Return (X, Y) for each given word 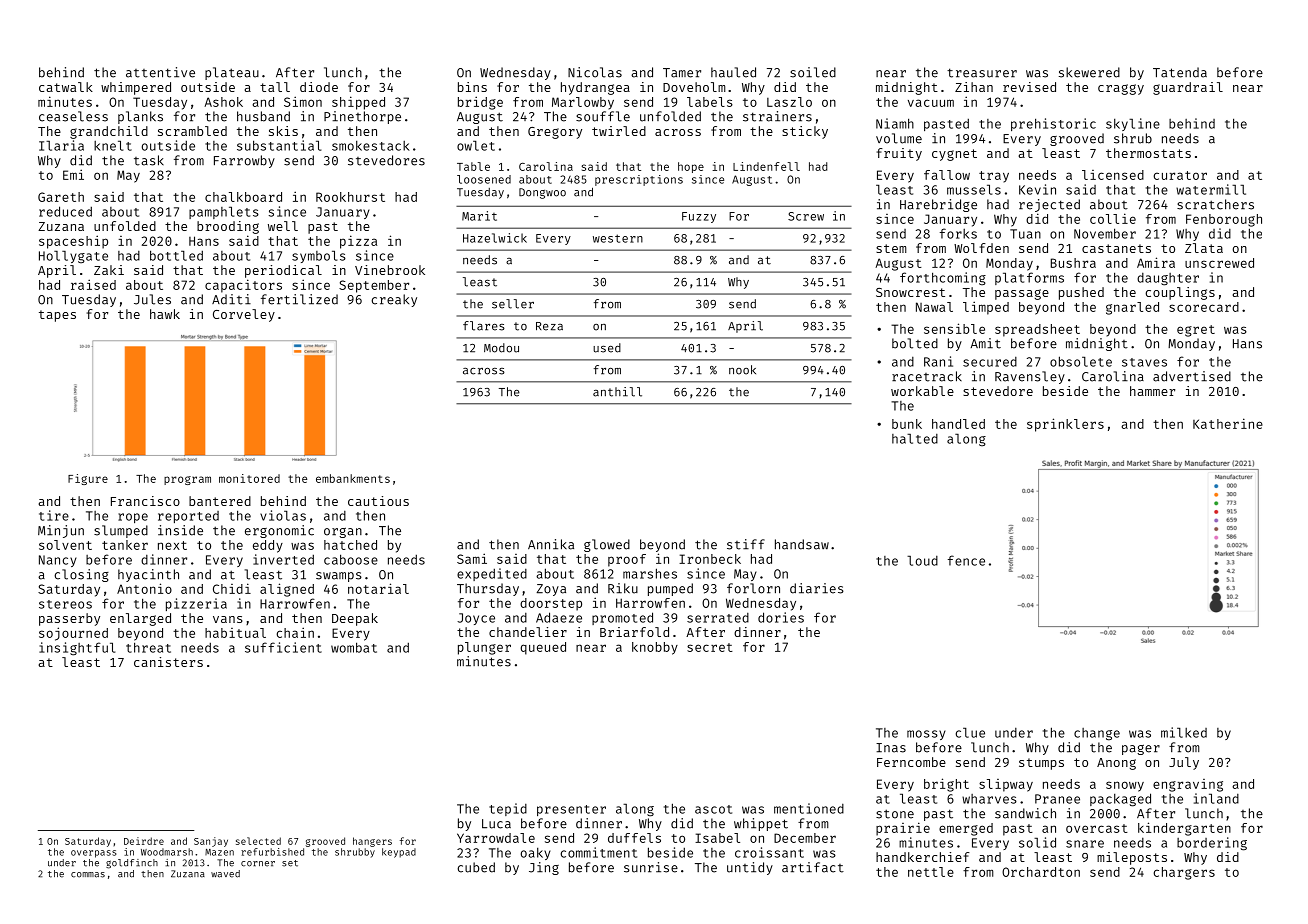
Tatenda (1180, 72)
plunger (484, 648)
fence (966, 560)
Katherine (1228, 423)
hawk (165, 314)
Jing (544, 868)
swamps (339, 577)
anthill (617, 392)
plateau (232, 73)
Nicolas (595, 72)
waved (225, 874)
